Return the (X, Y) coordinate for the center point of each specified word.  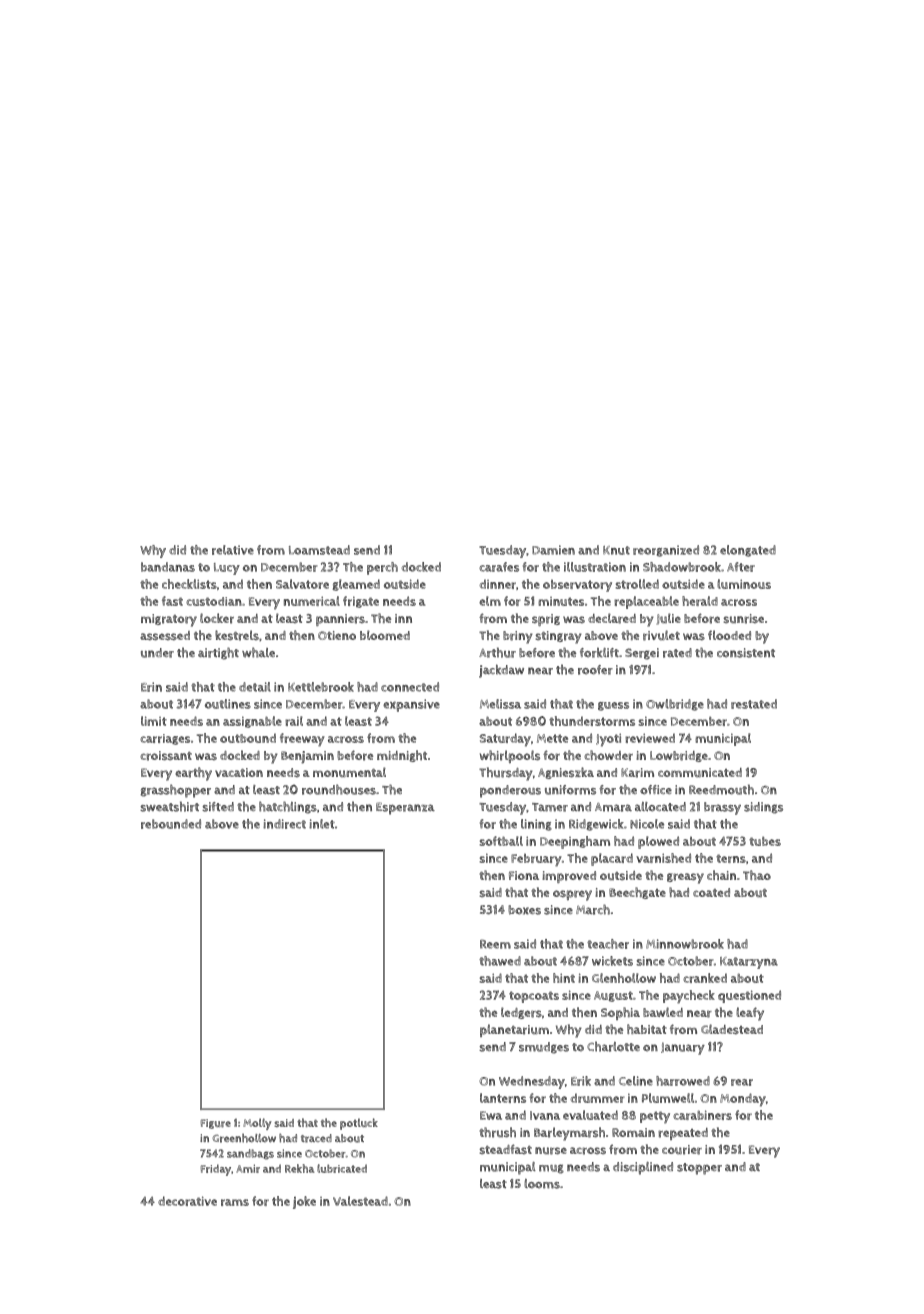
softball (501, 841)
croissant (166, 756)
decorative (187, 1201)
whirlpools (510, 756)
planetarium (514, 1030)
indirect (284, 824)
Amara (613, 807)
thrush (497, 1132)
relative (233, 550)
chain (721, 875)
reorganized (666, 551)
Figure (216, 1124)
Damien (553, 550)
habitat (647, 1029)
